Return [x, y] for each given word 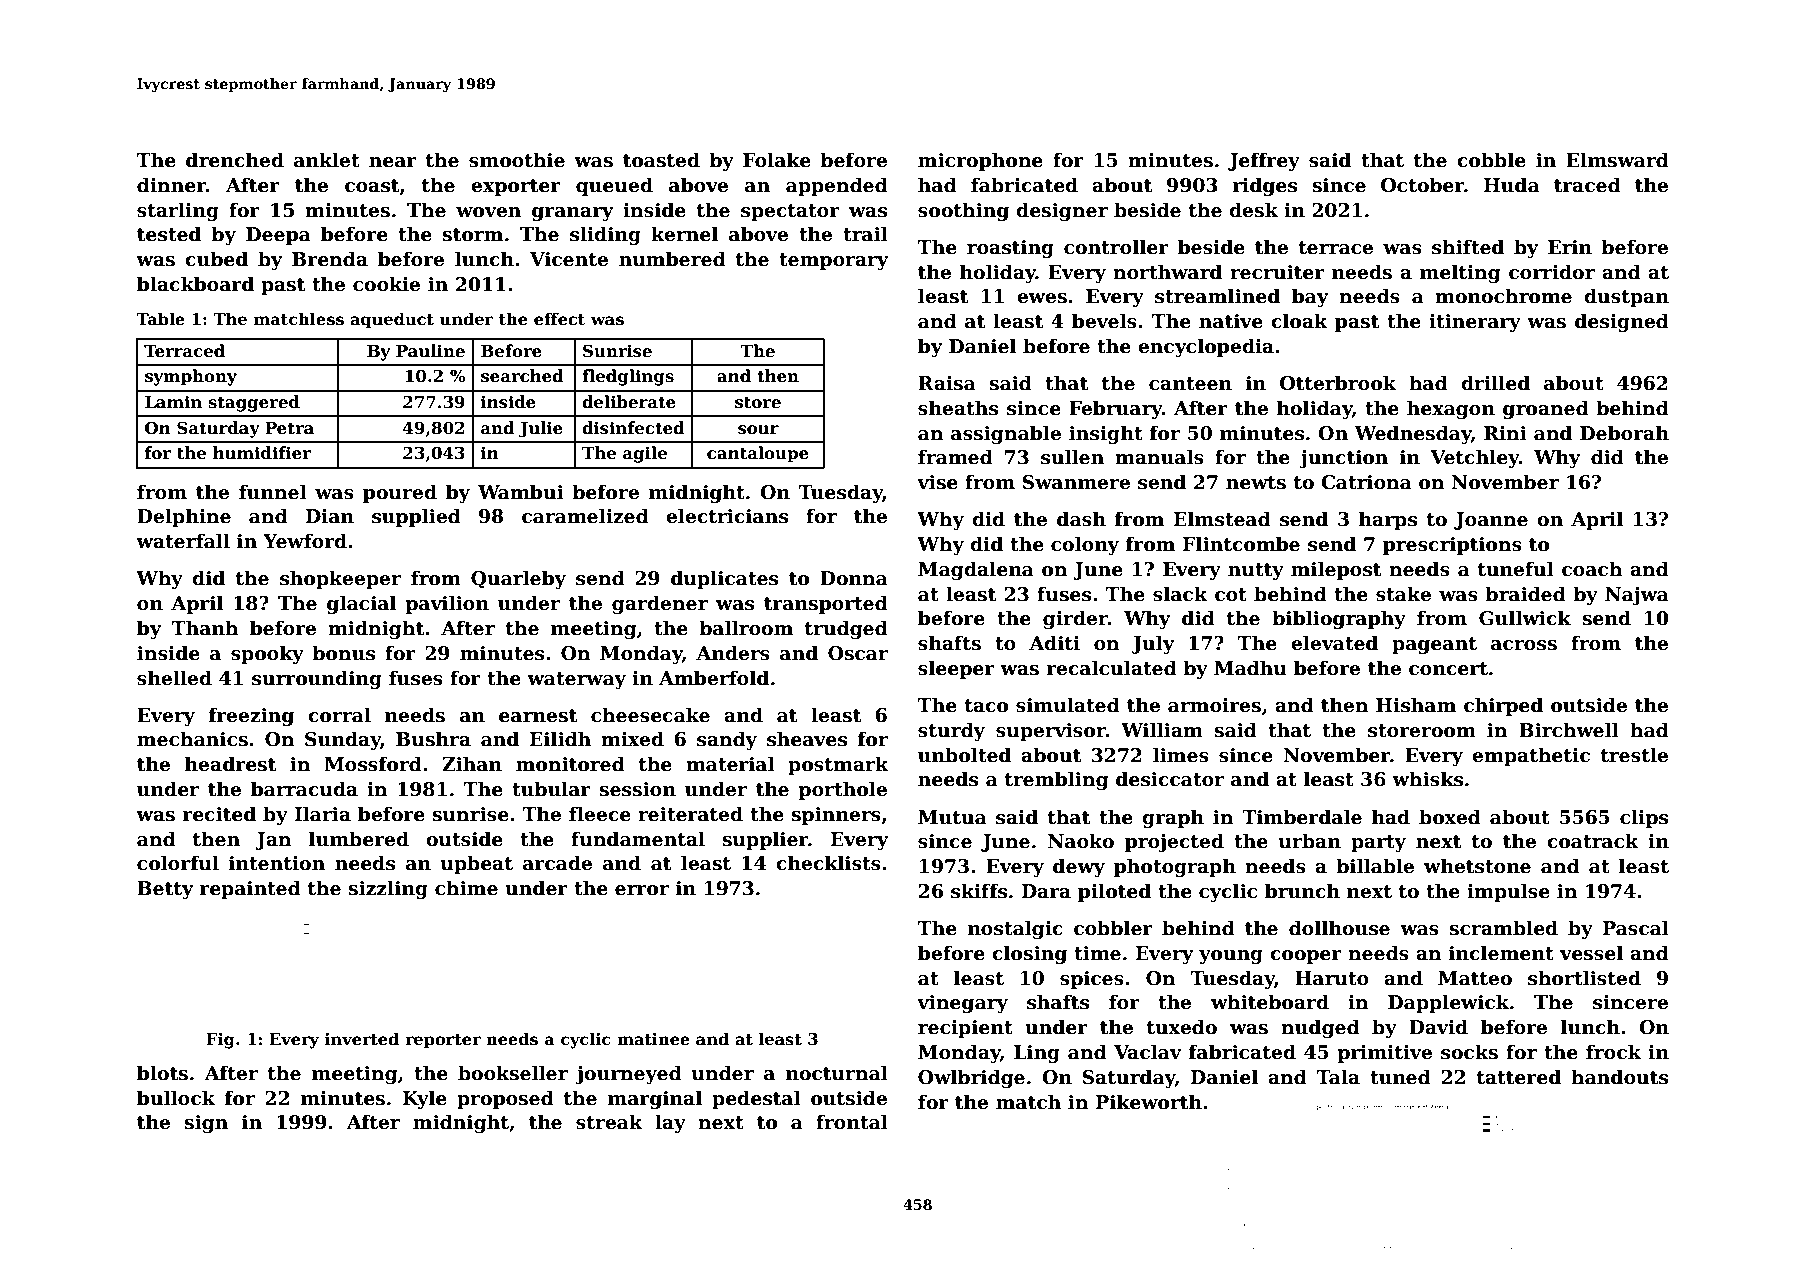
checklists [828, 863]
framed [955, 457]
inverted [362, 1039]
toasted [661, 160]
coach [1592, 569]
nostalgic [1015, 929]
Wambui [521, 492]
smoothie [517, 160]
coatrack [1593, 841]
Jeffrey [1264, 161]
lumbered [359, 839]
